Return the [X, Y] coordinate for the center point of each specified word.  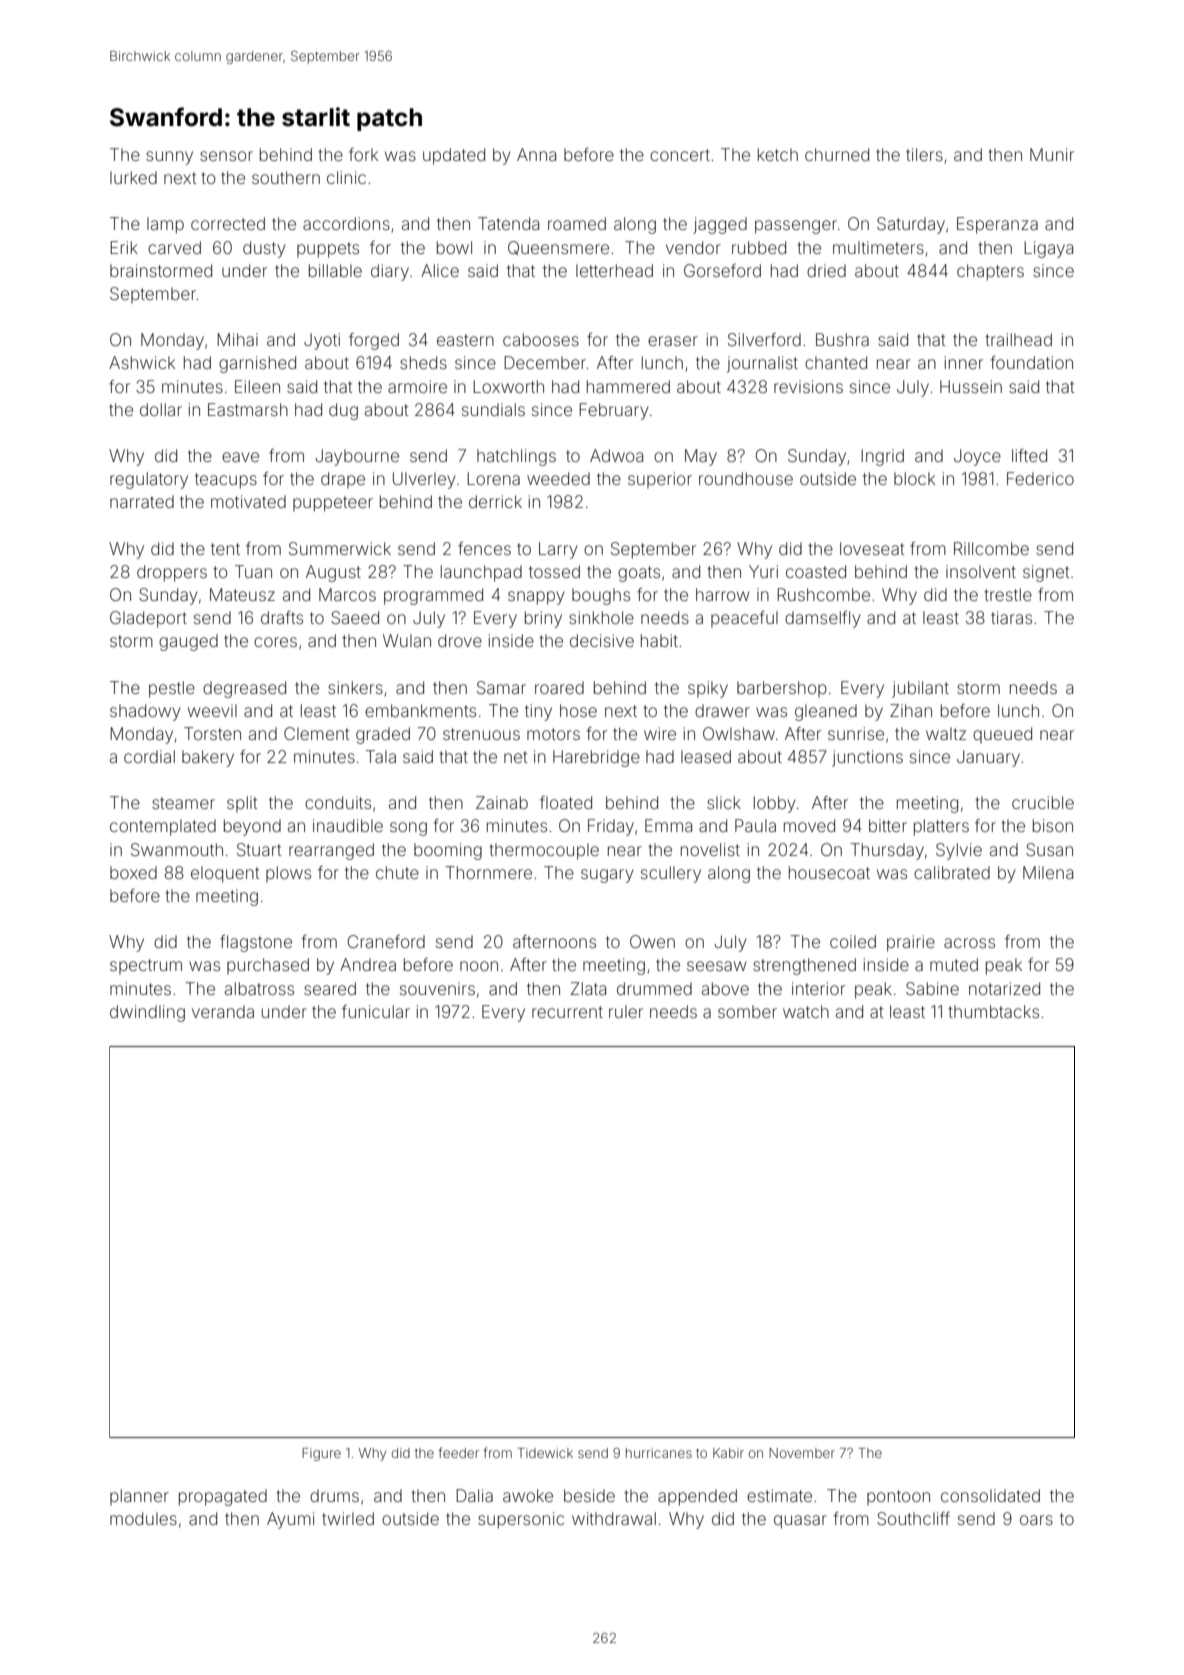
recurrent [567, 1012]
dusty [264, 249]
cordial [149, 756]
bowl [454, 247]
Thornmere [488, 872]
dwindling [147, 1013]
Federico [1040, 478]
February [613, 411]
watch [806, 1011]
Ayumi [290, 1520]
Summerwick [340, 548]
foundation [1031, 362]
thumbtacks [993, 1011]
